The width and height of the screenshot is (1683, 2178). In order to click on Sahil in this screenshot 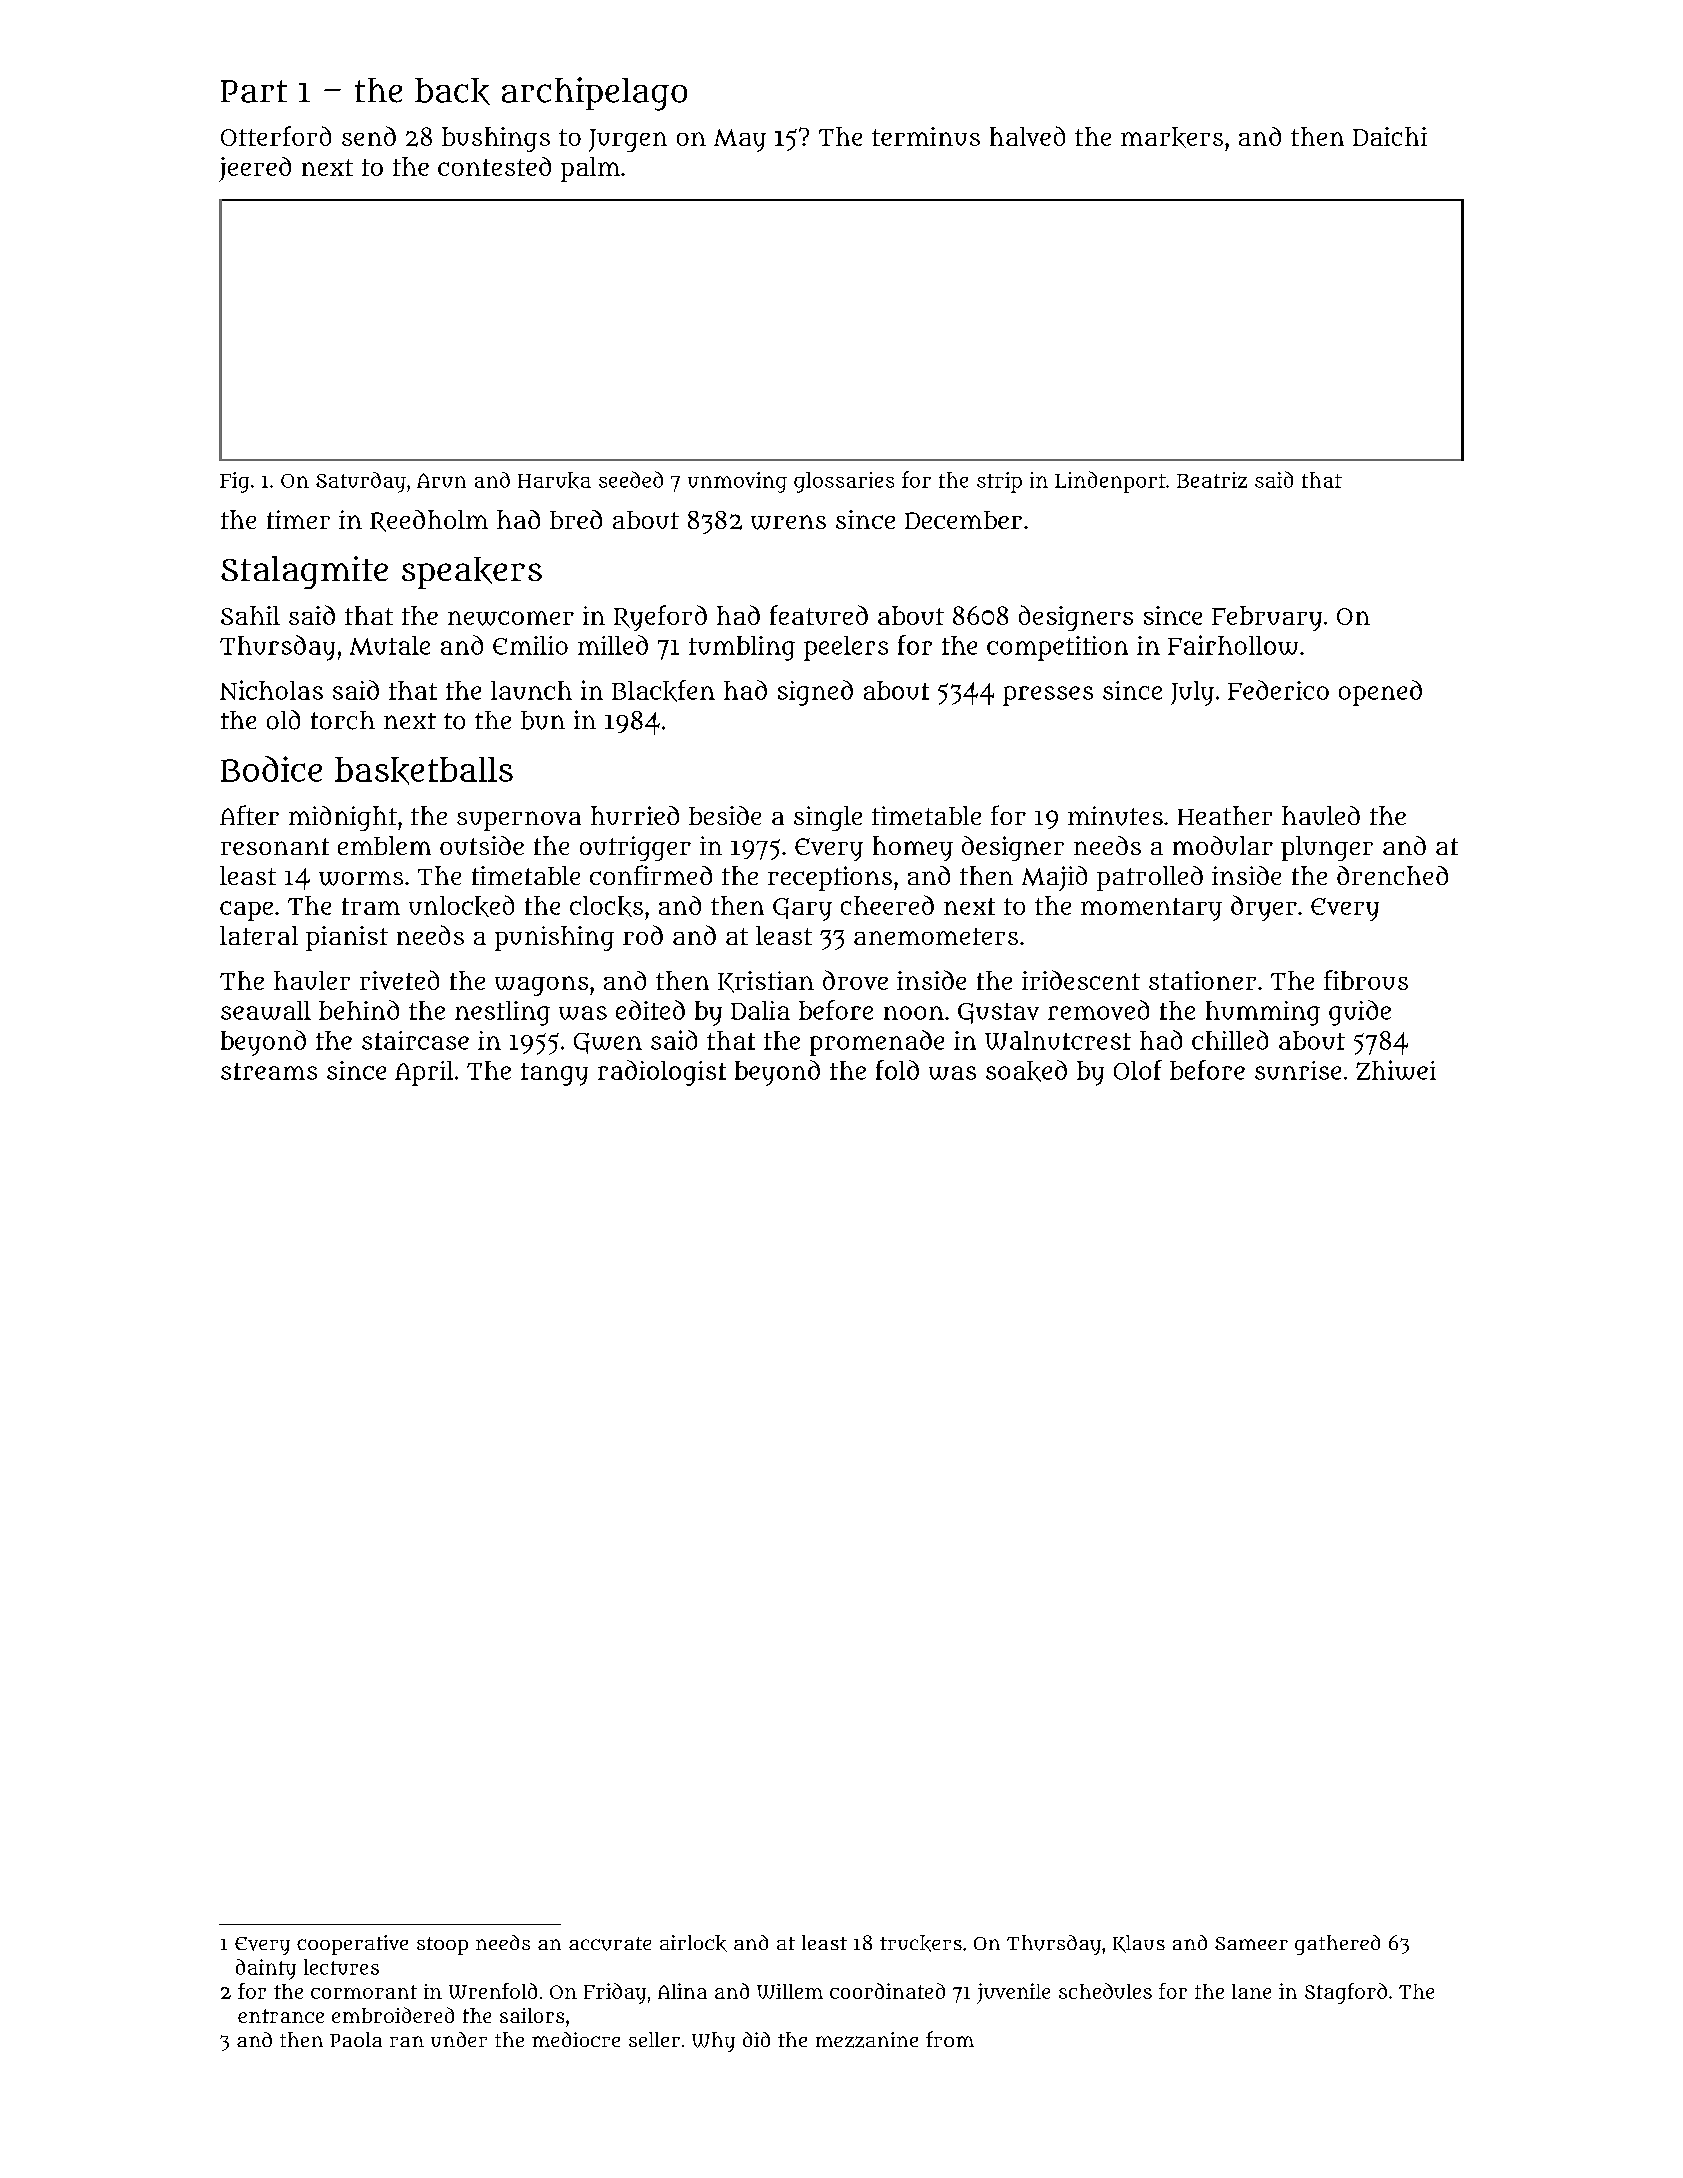, I will do `click(250, 615)`.
